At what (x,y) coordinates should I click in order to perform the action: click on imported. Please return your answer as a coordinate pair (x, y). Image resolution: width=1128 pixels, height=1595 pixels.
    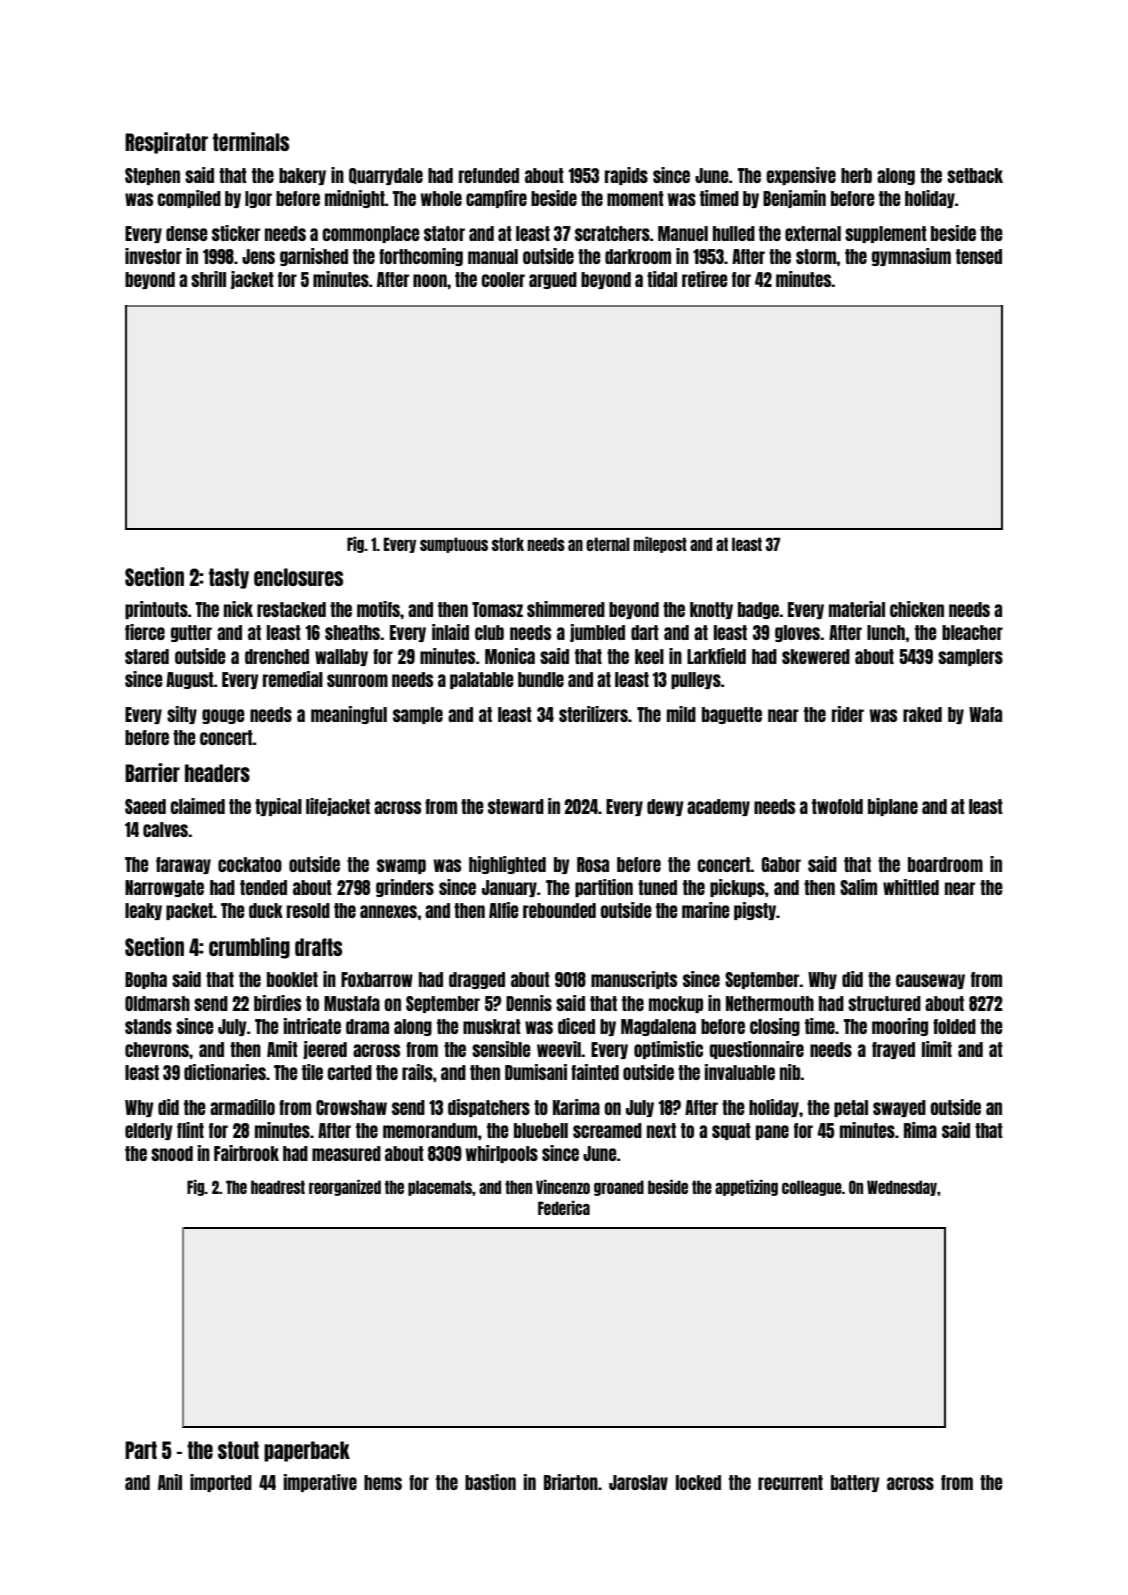
    Looking at the image, I should click on (221, 1483).
